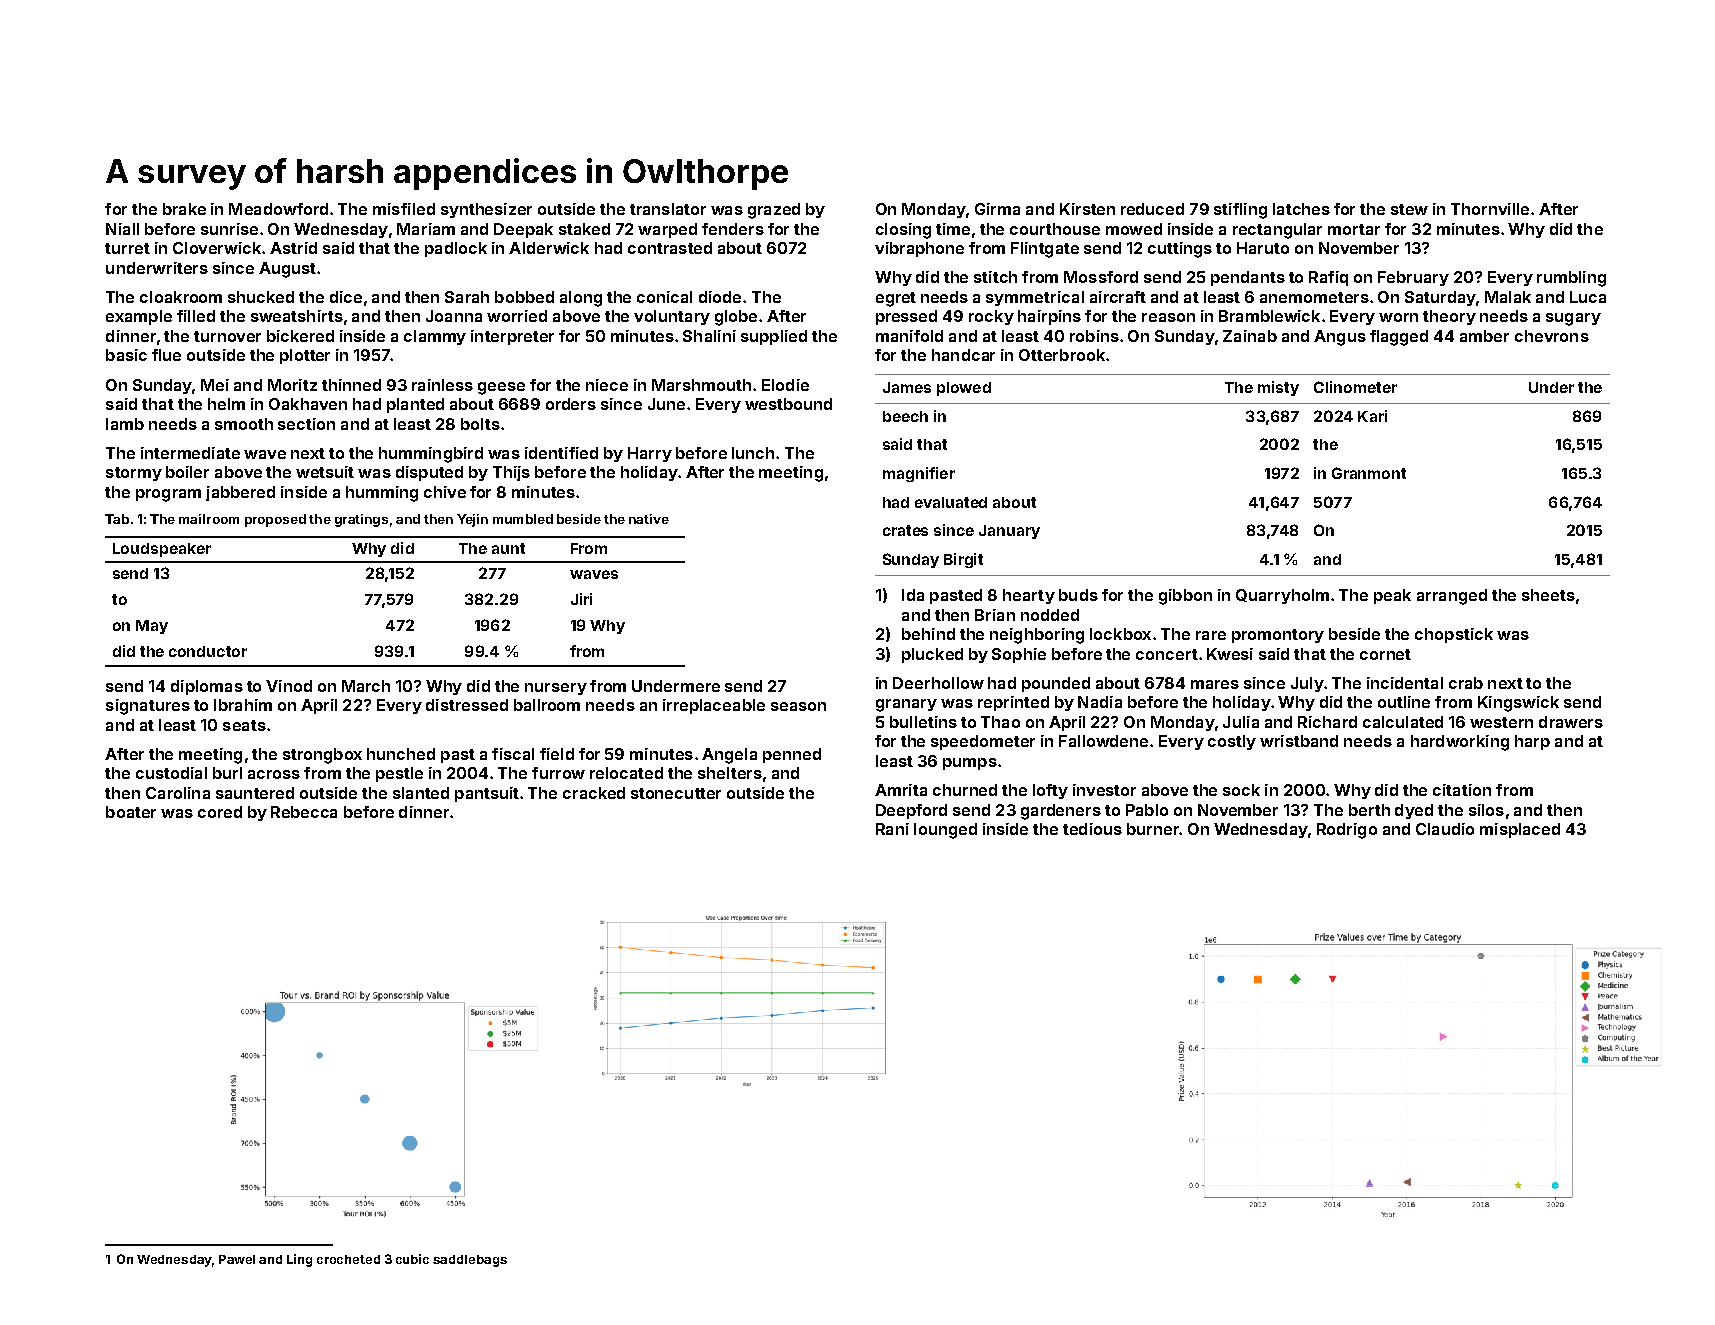  I want to click on crocheted, so click(348, 1259).
